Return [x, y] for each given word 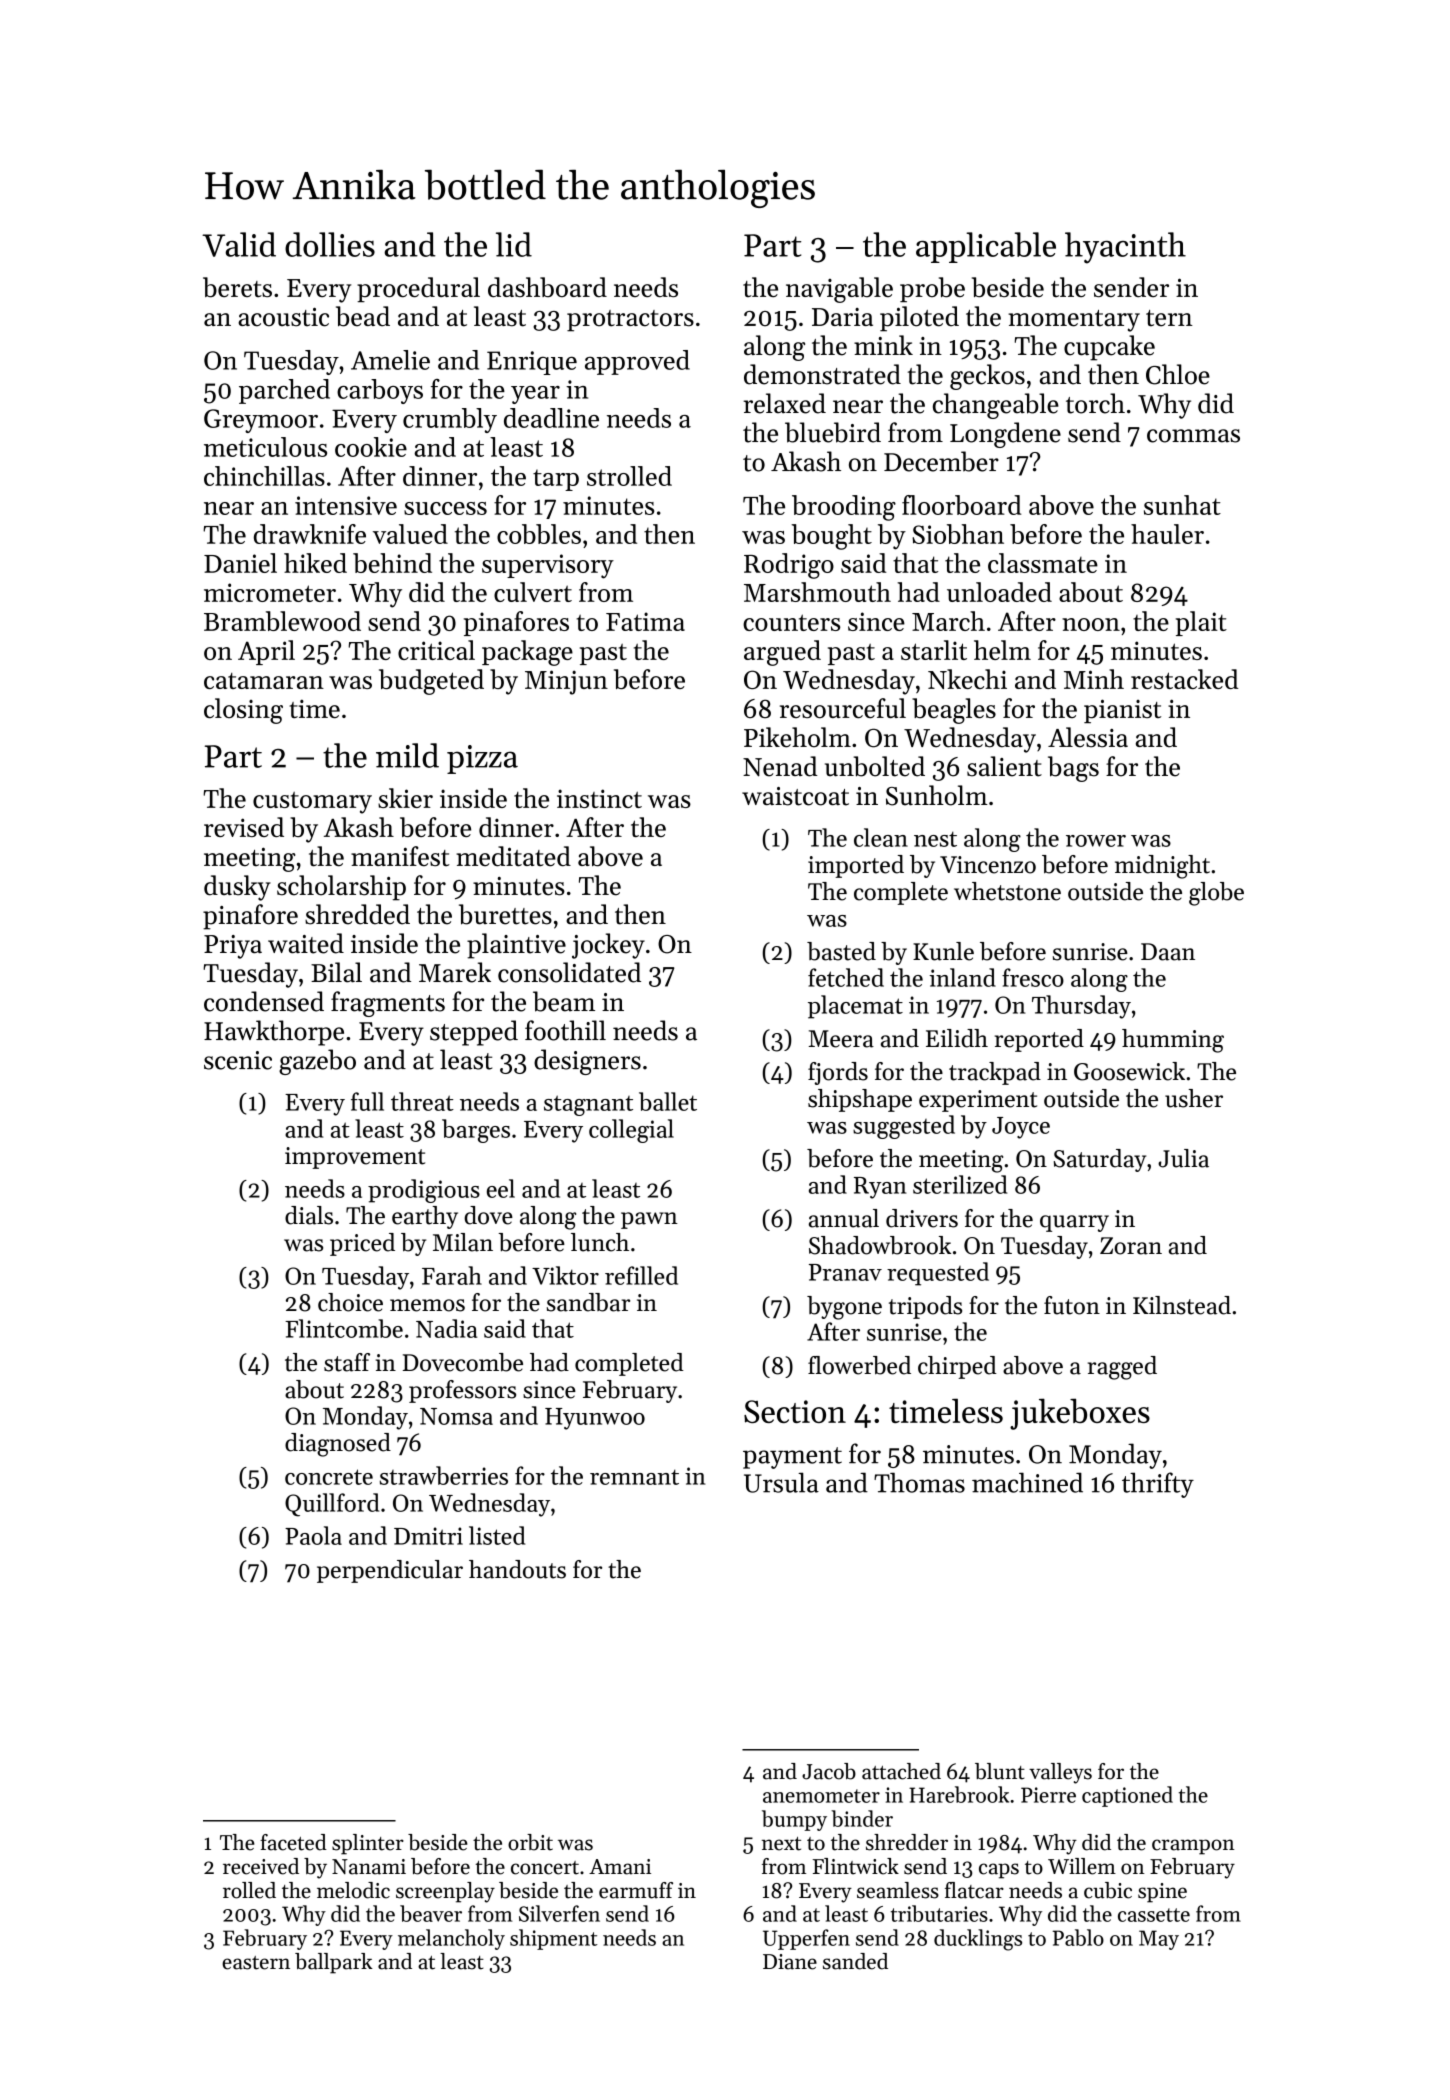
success [445, 508]
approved [637, 362]
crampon [1193, 1847]
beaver [431, 1913]
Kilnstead [1182, 1305]
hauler [1167, 534]
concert [545, 1868]
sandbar [588, 1302]
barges [476, 1131]
